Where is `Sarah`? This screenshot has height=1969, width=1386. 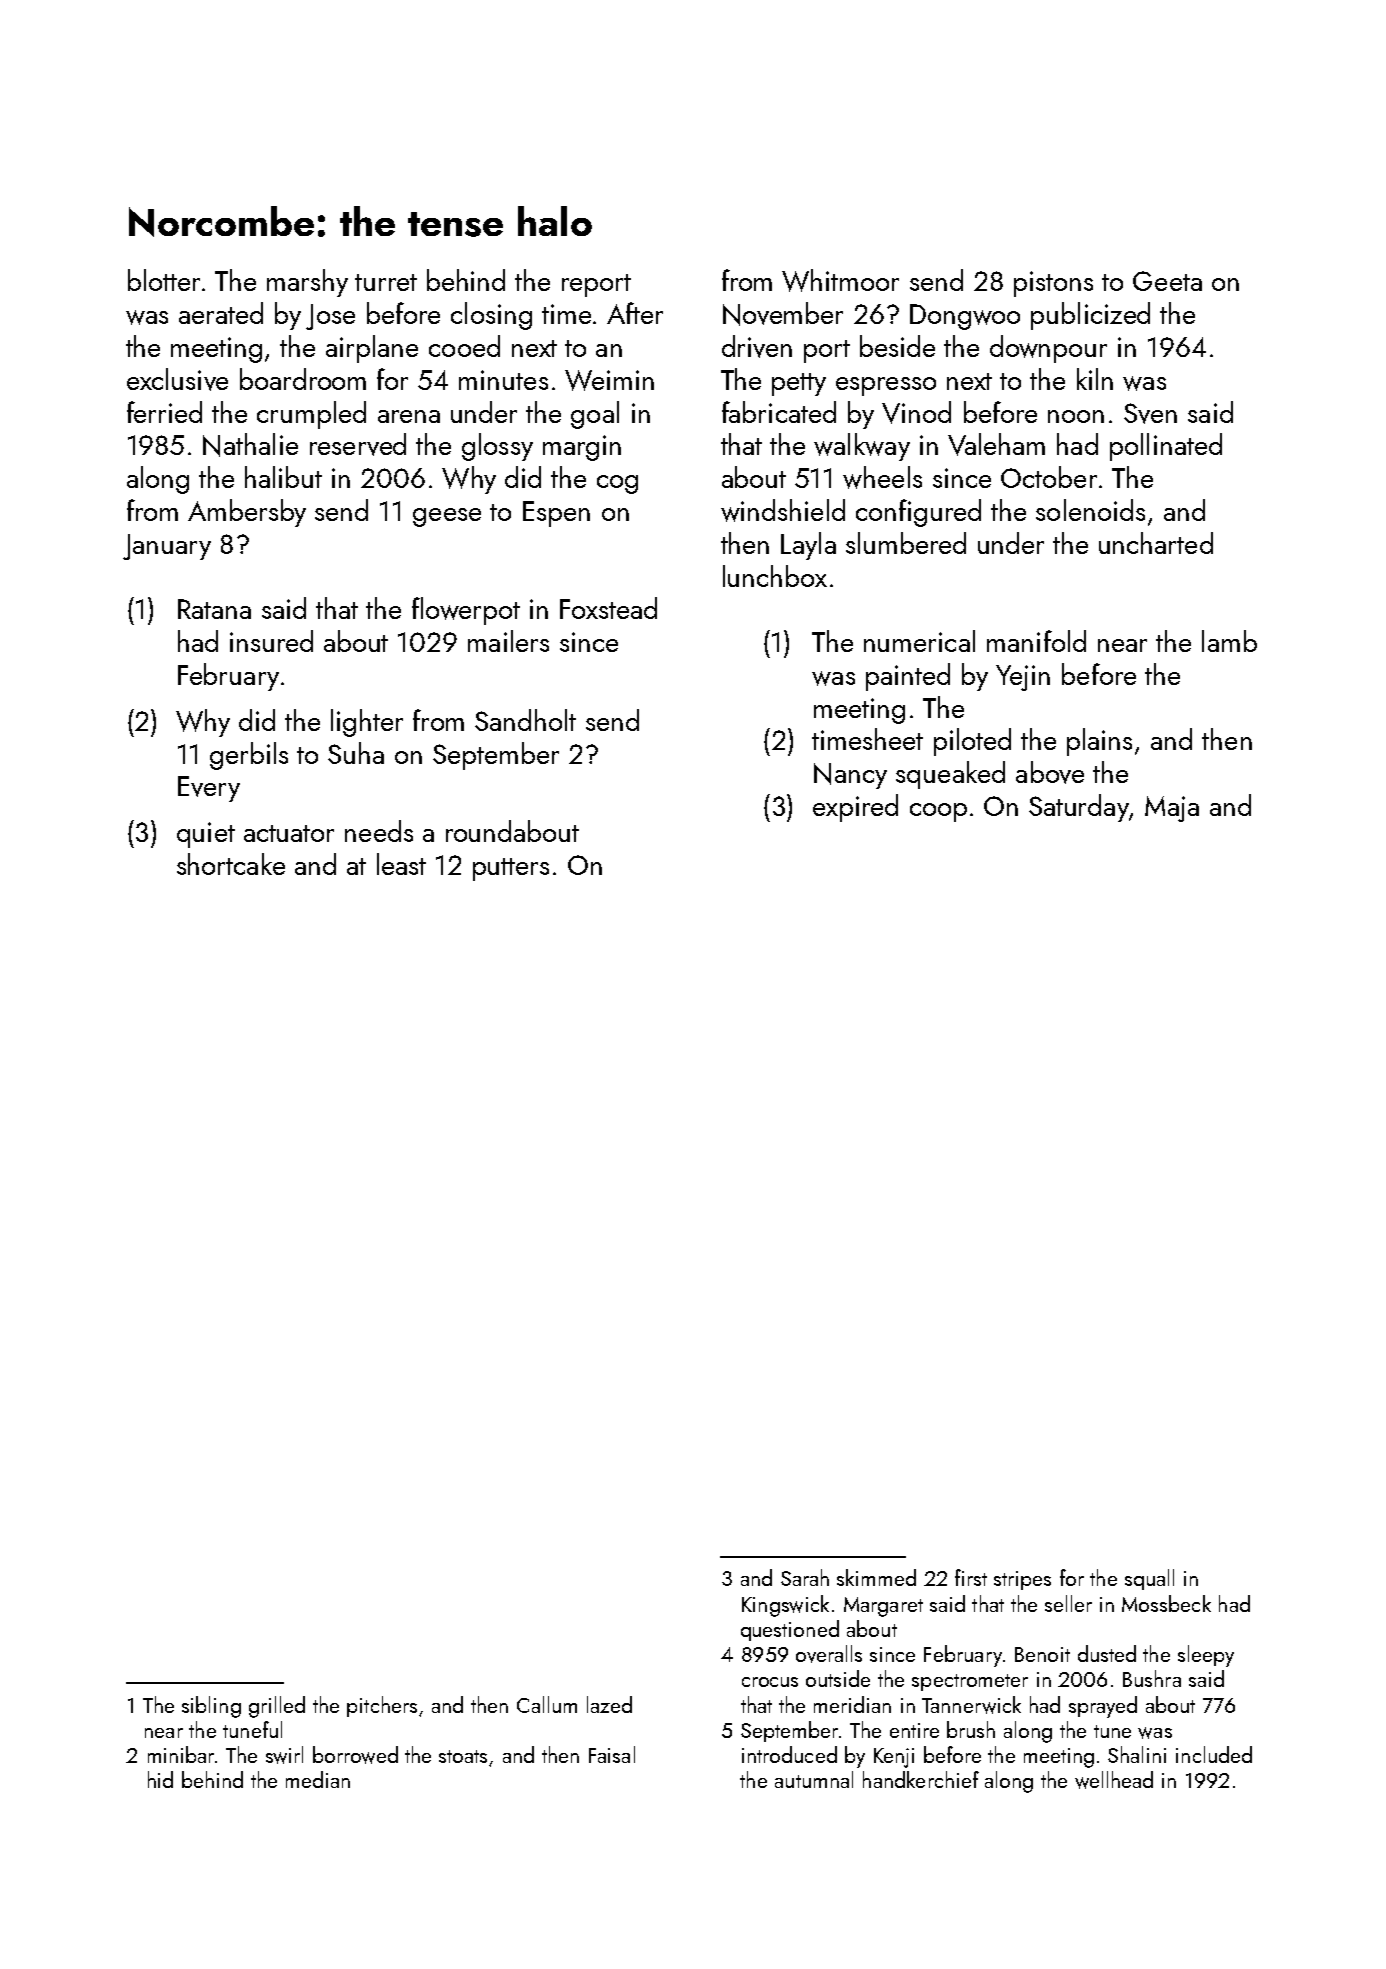
Sarah is located at coordinates (805, 1577).
